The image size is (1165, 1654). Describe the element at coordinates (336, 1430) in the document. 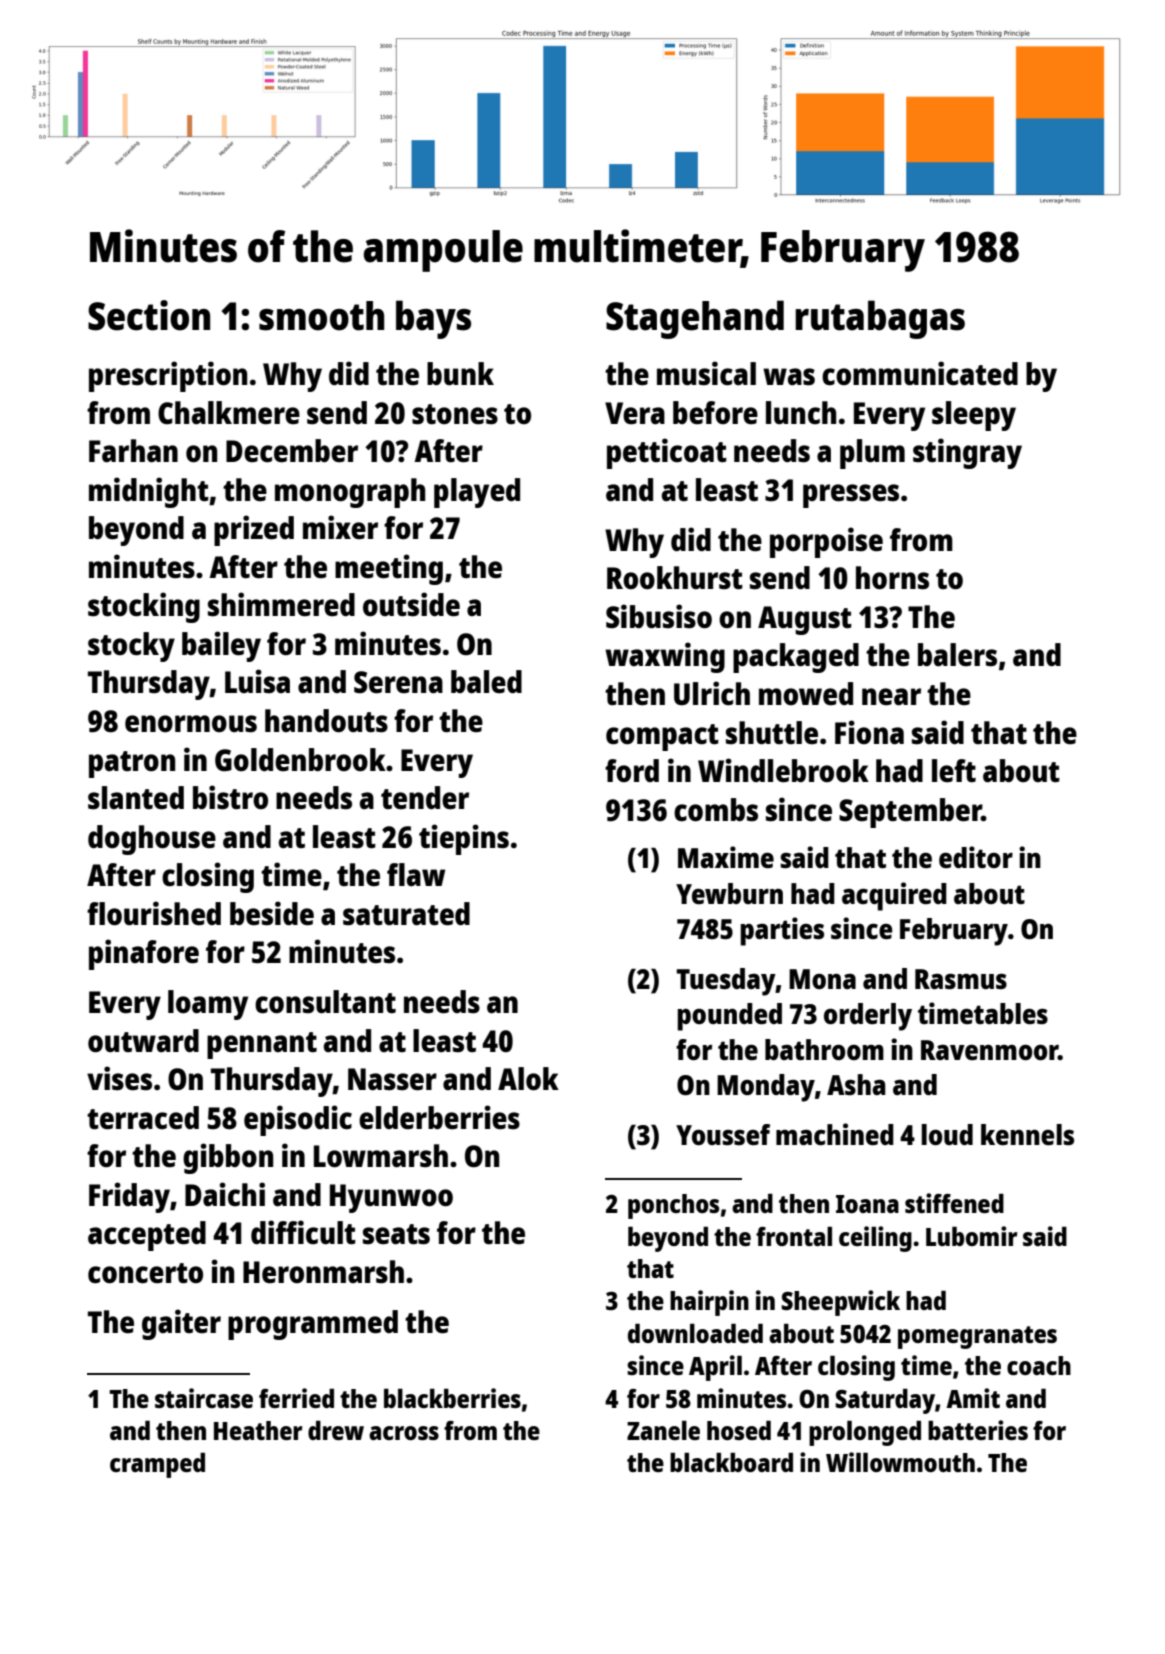

I see `drew` at that location.
